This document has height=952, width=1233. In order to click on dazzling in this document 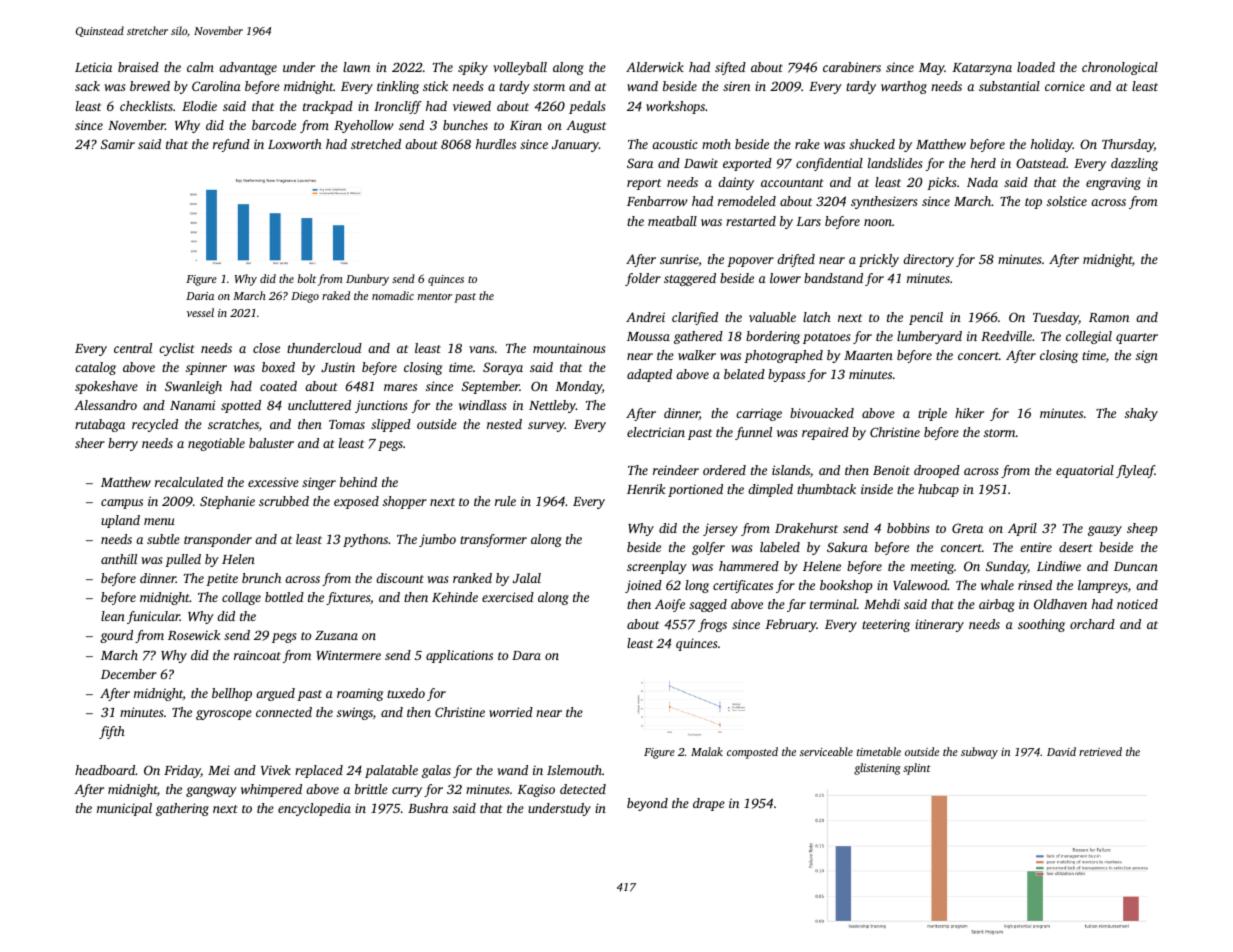, I will do `click(1134, 164)`.
